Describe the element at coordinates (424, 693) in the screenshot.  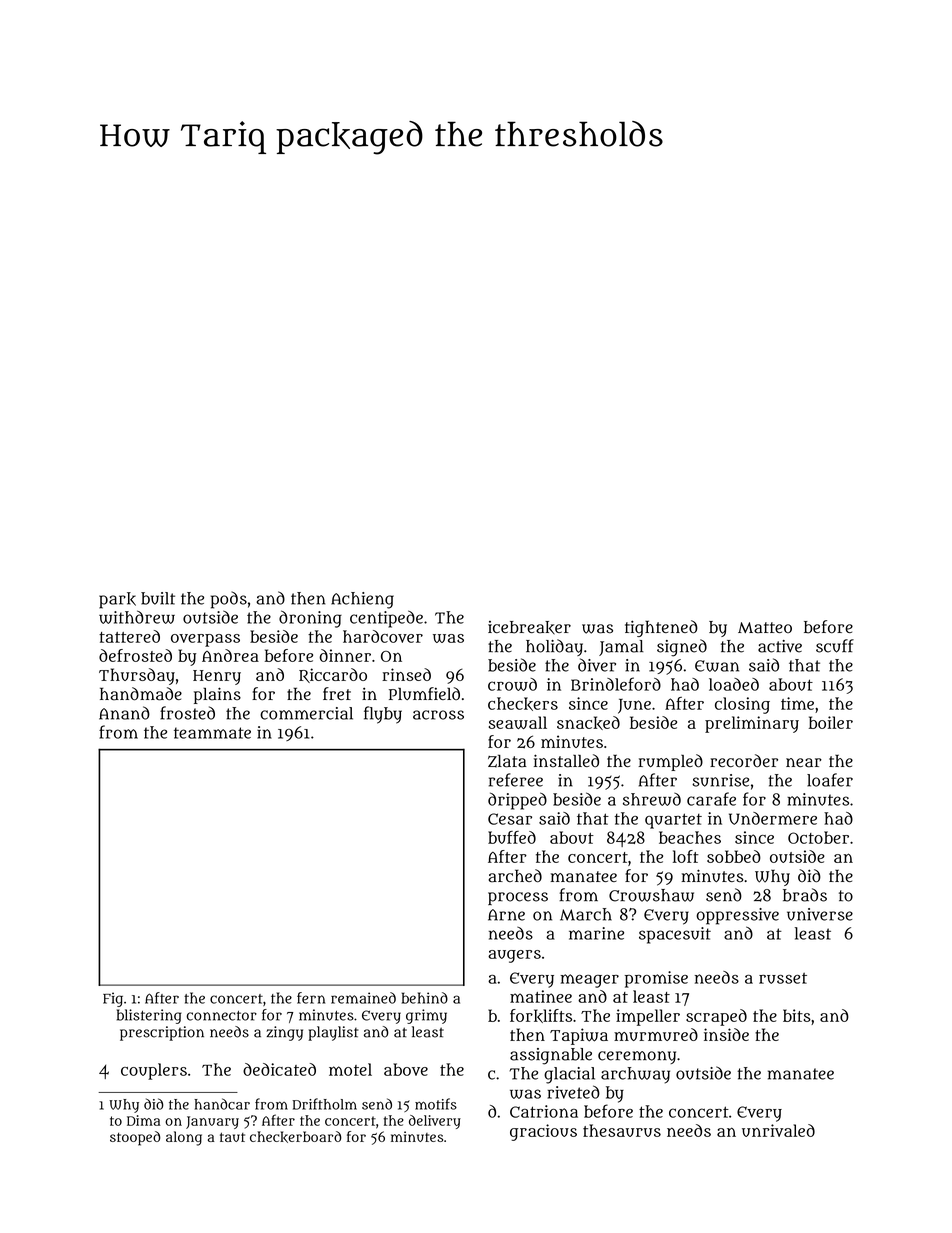
I see `Plumfield` at that location.
